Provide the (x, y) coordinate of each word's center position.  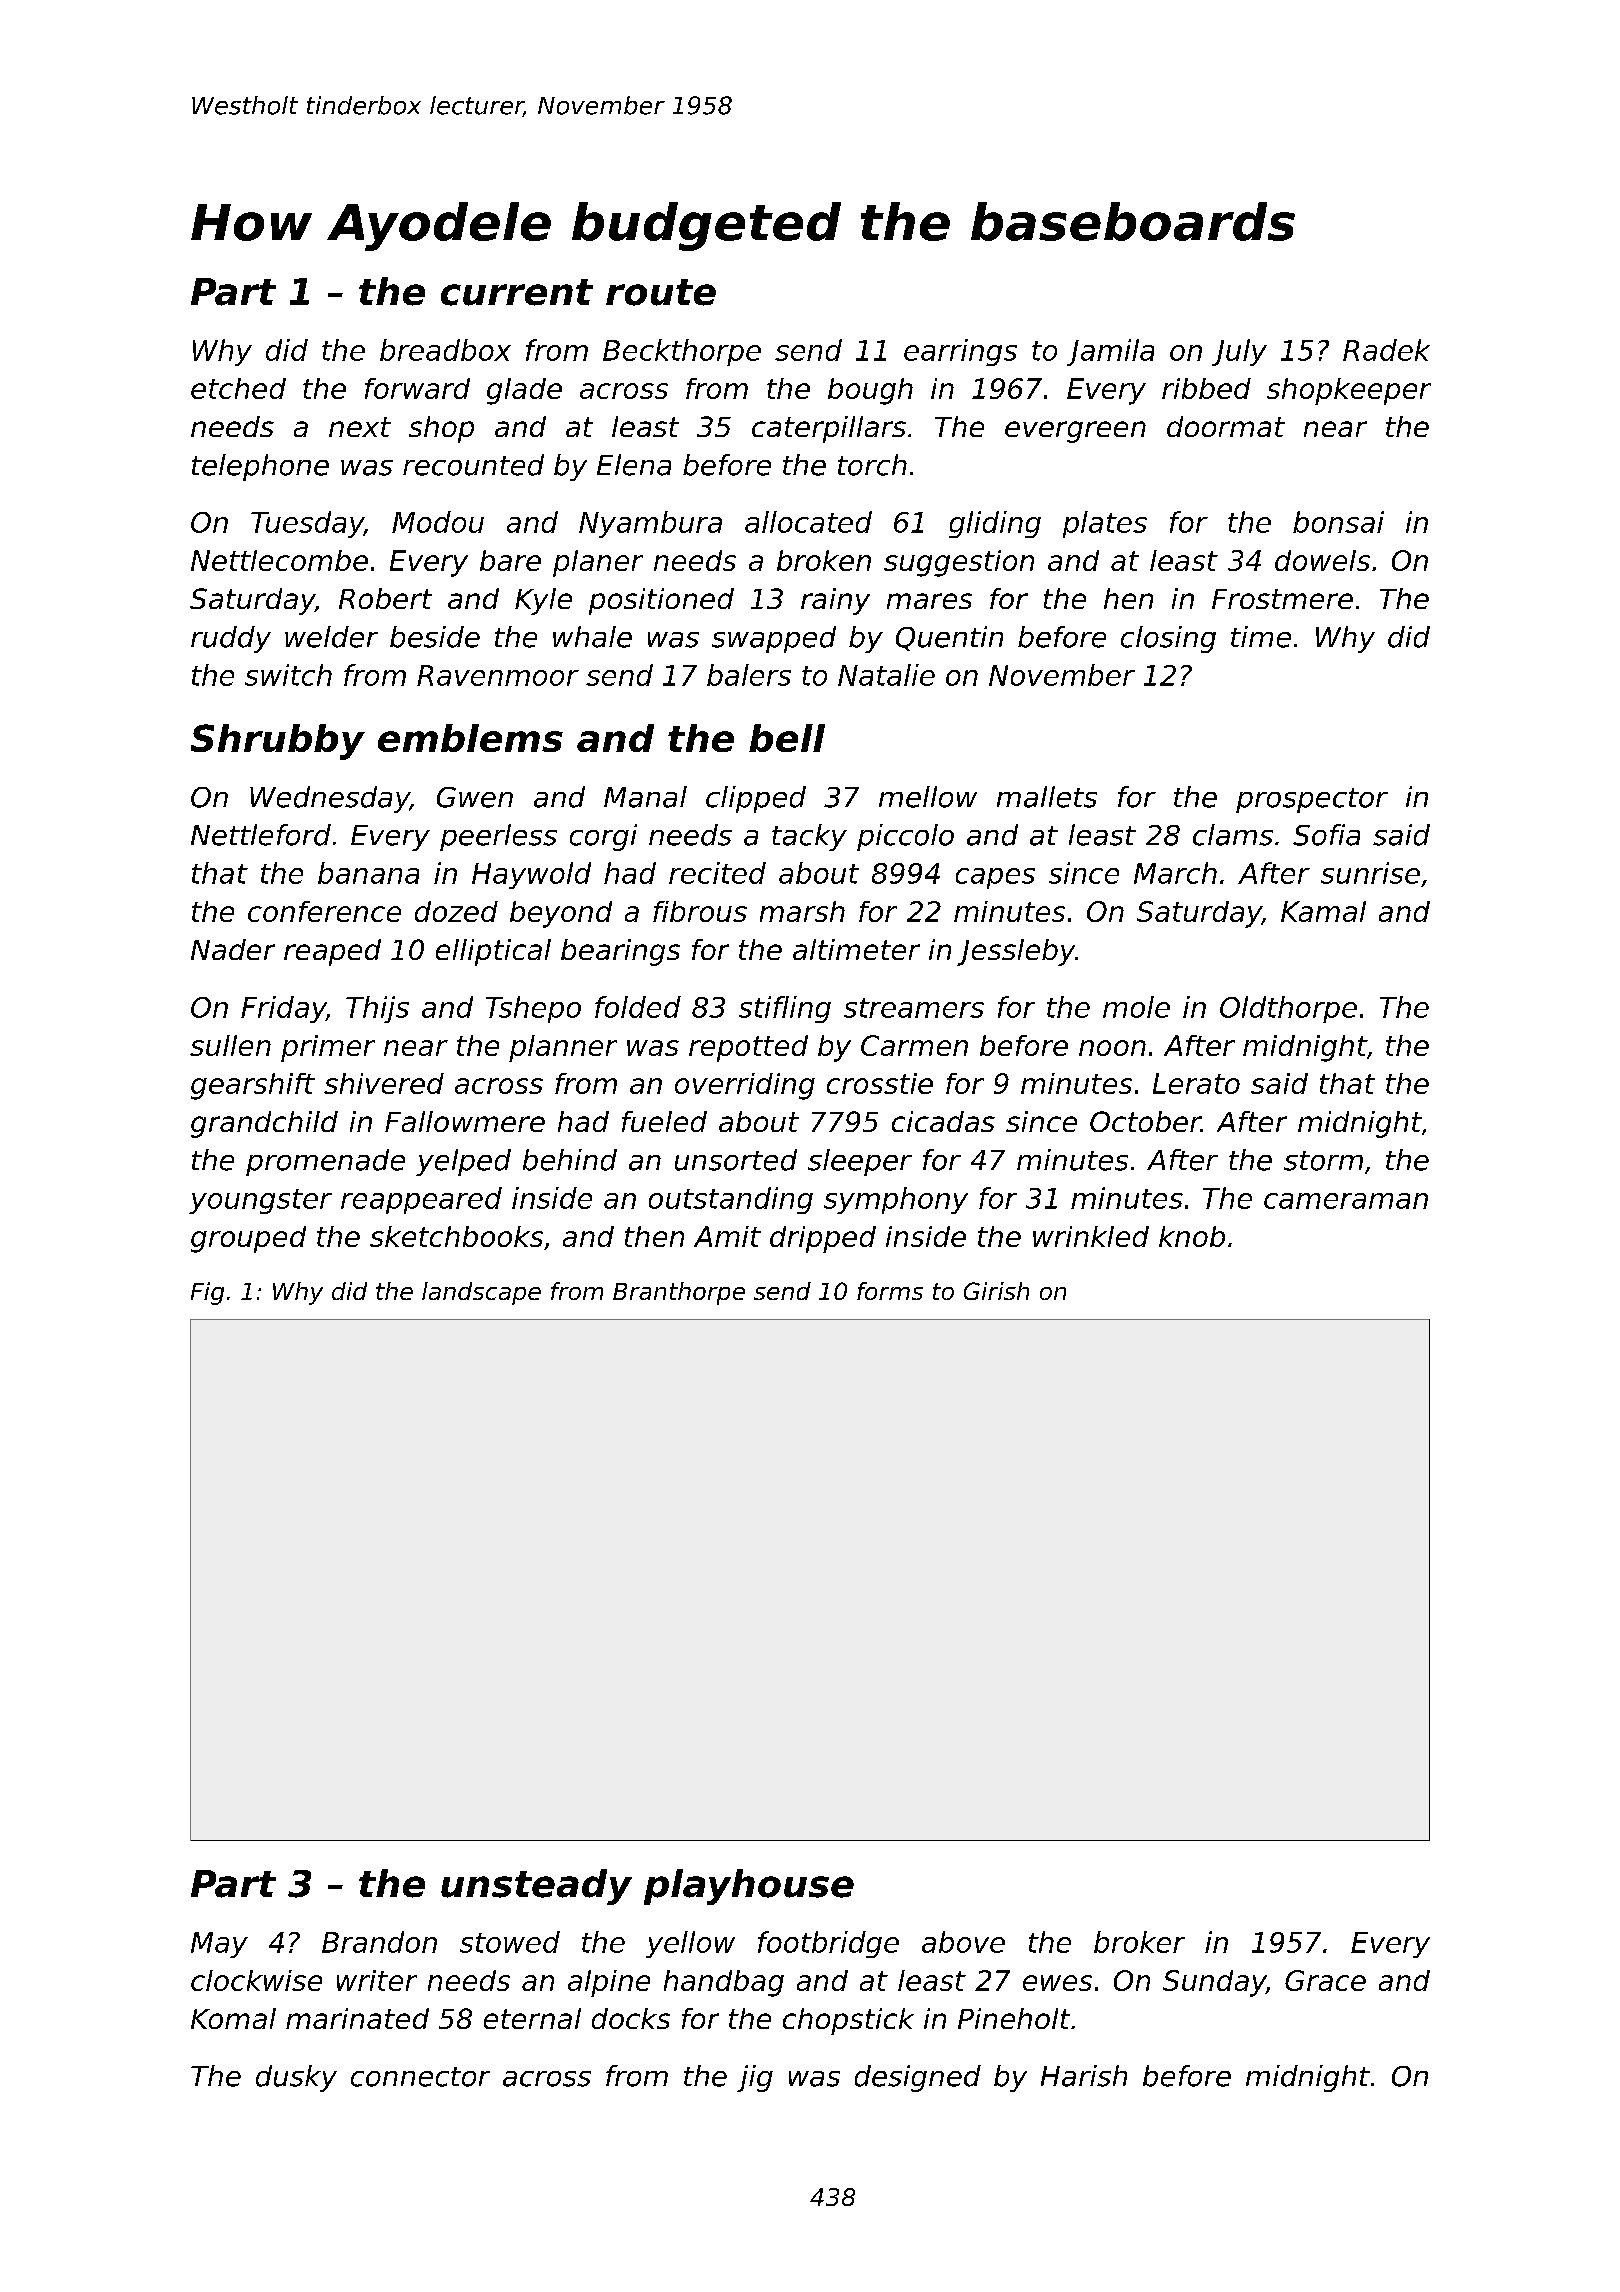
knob (1192, 1236)
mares (929, 601)
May (219, 1945)
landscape (481, 1293)
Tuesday (307, 524)
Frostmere (1282, 599)
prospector (1312, 800)
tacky (809, 837)
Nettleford (261, 835)
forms (890, 1291)
